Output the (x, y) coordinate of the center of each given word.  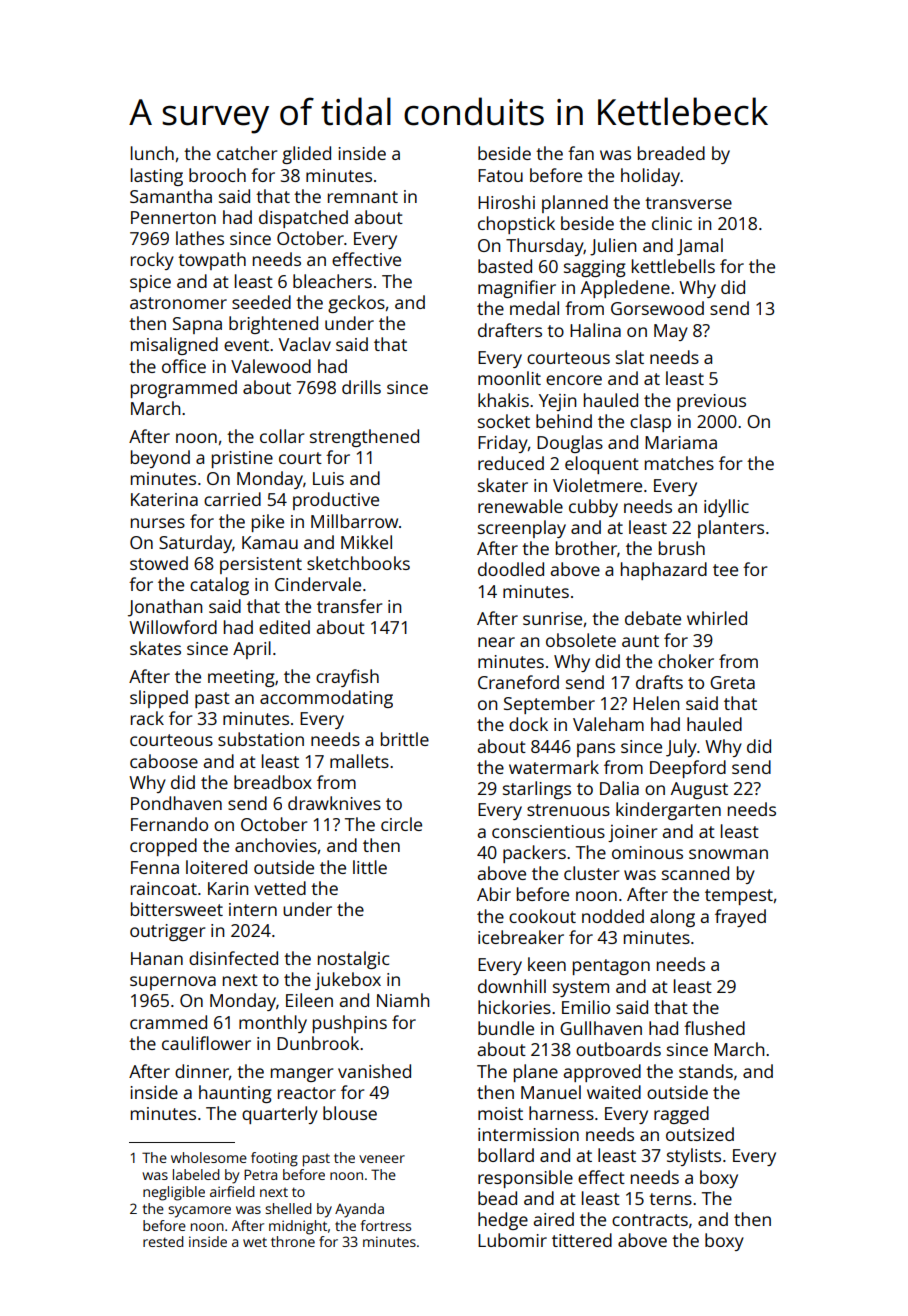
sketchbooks (358, 563)
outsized (700, 1134)
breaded (671, 153)
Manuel (551, 1092)
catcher (247, 153)
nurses (158, 523)
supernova (173, 983)
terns (670, 1199)
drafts (659, 682)
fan (581, 153)
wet (255, 1242)
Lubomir (512, 1240)
